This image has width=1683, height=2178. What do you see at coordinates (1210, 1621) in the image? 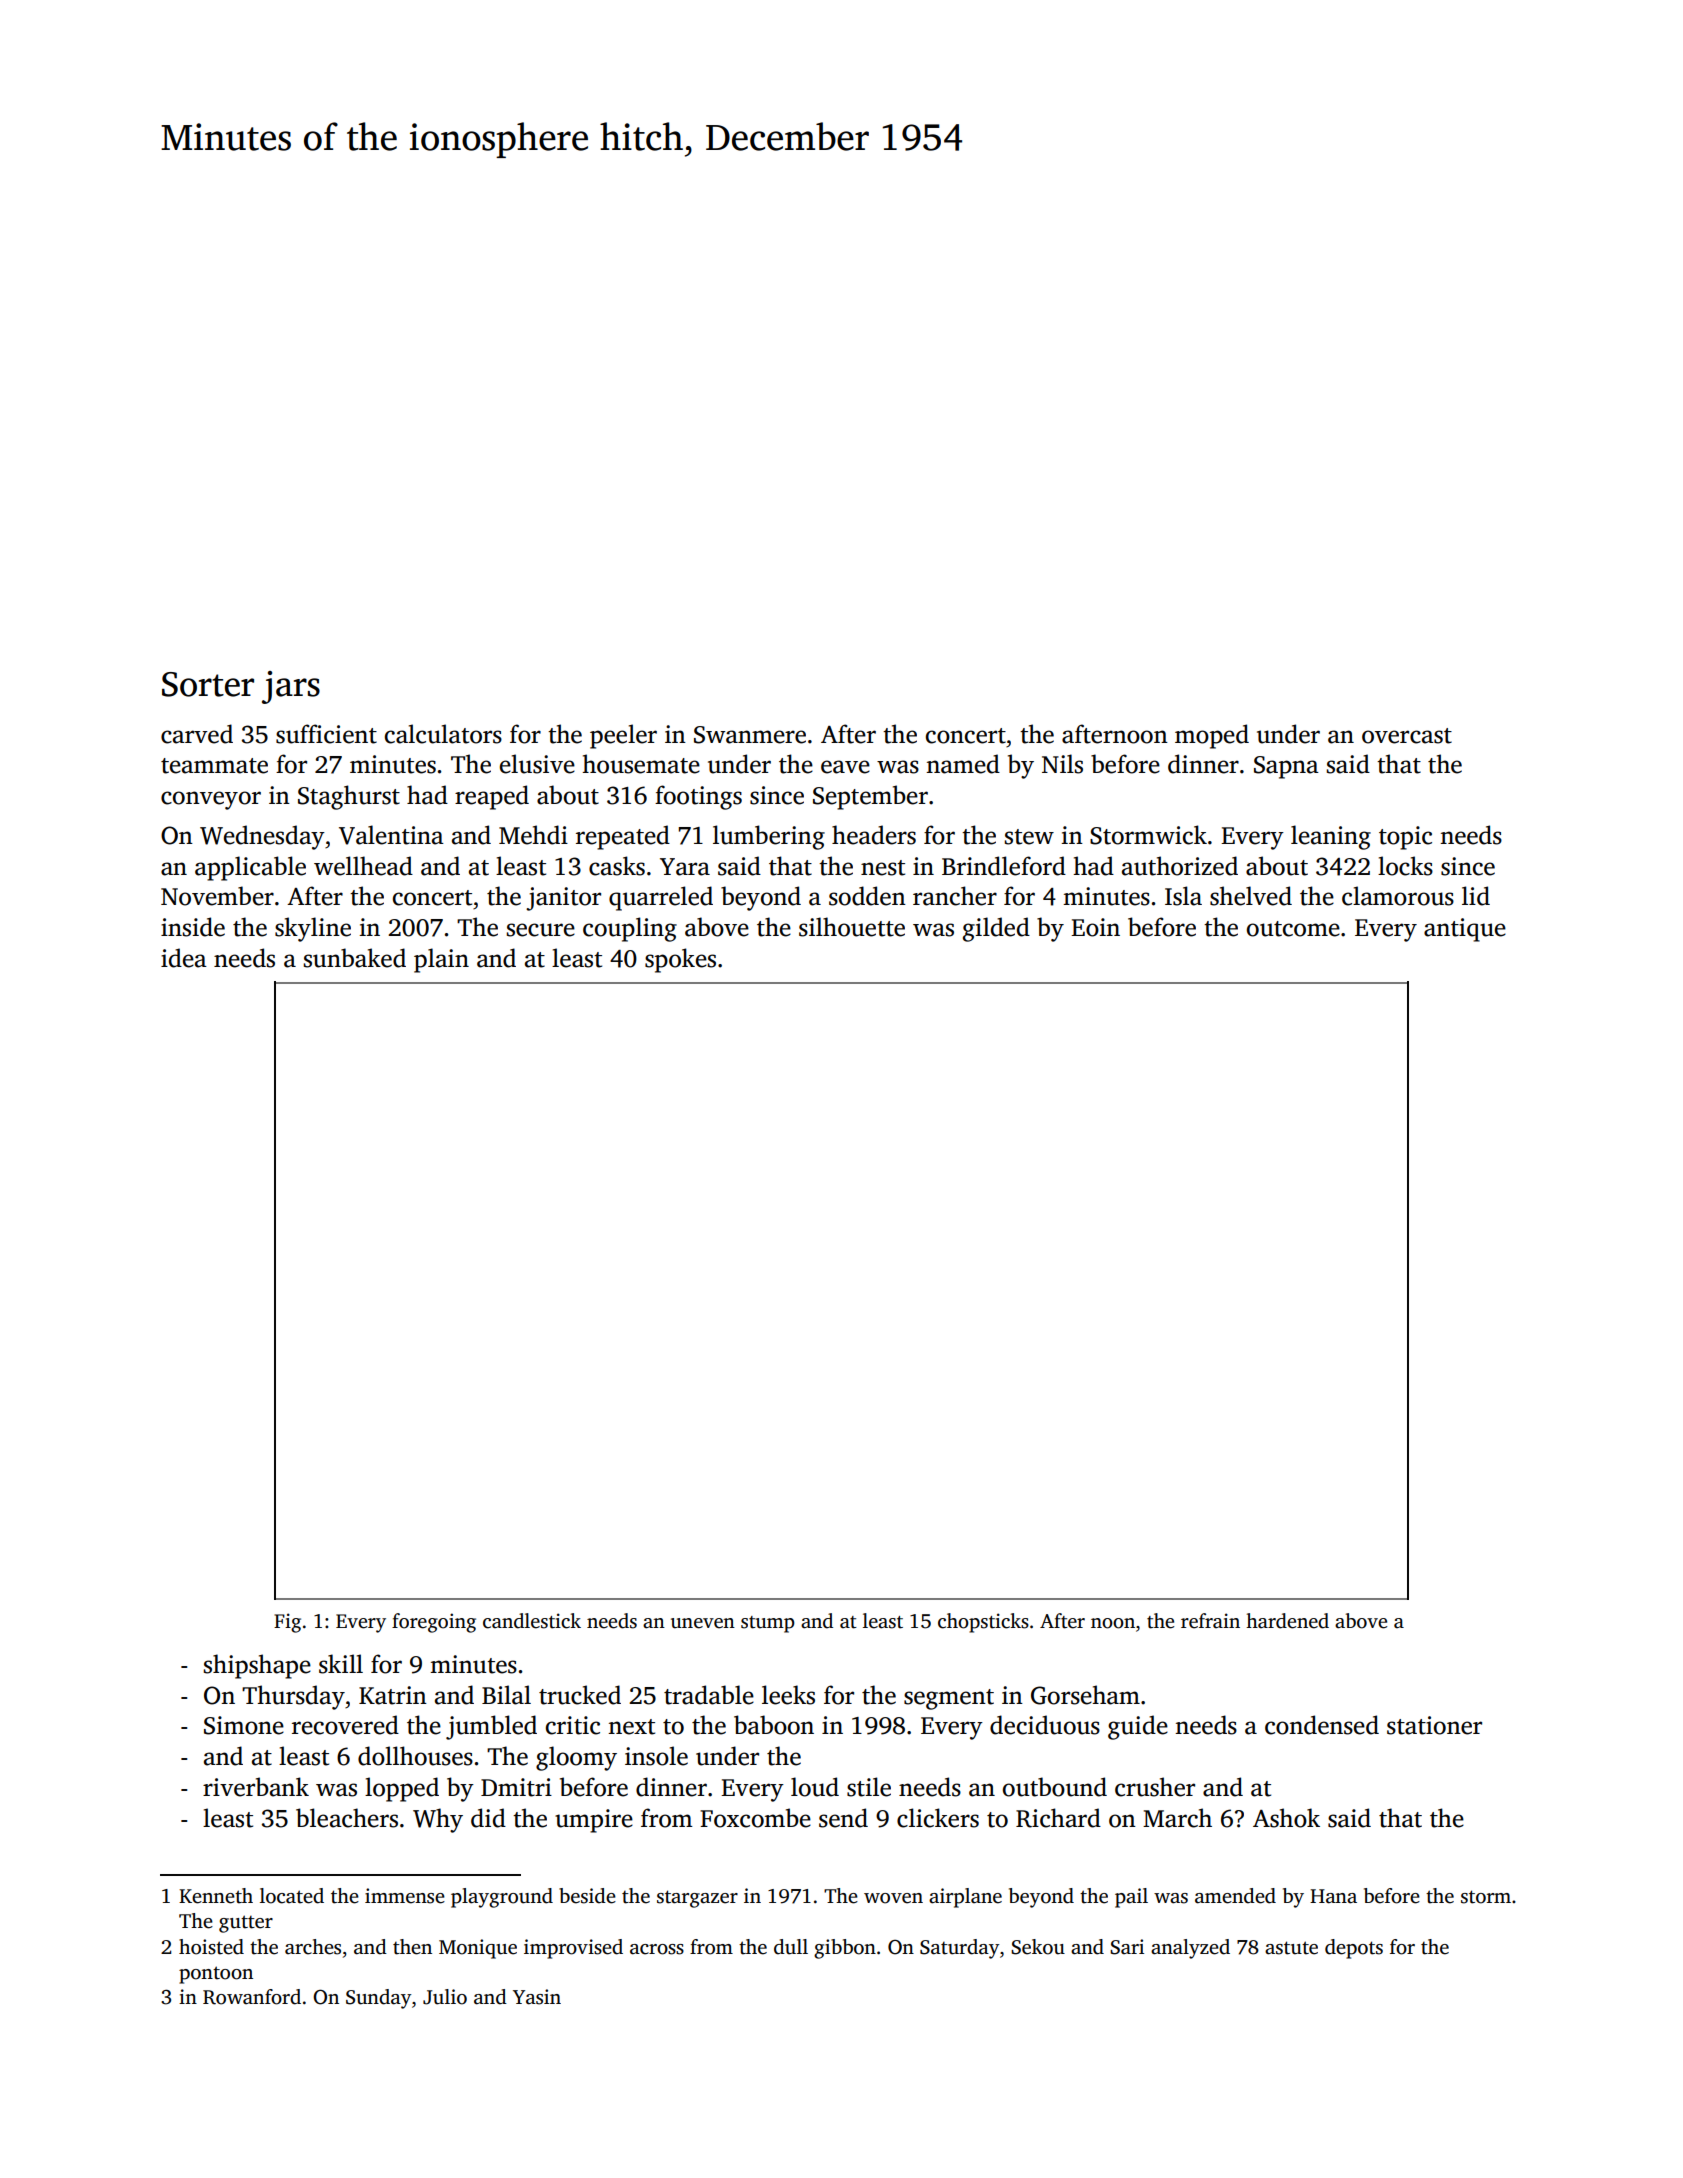
I see `refrain` at bounding box center [1210, 1621].
